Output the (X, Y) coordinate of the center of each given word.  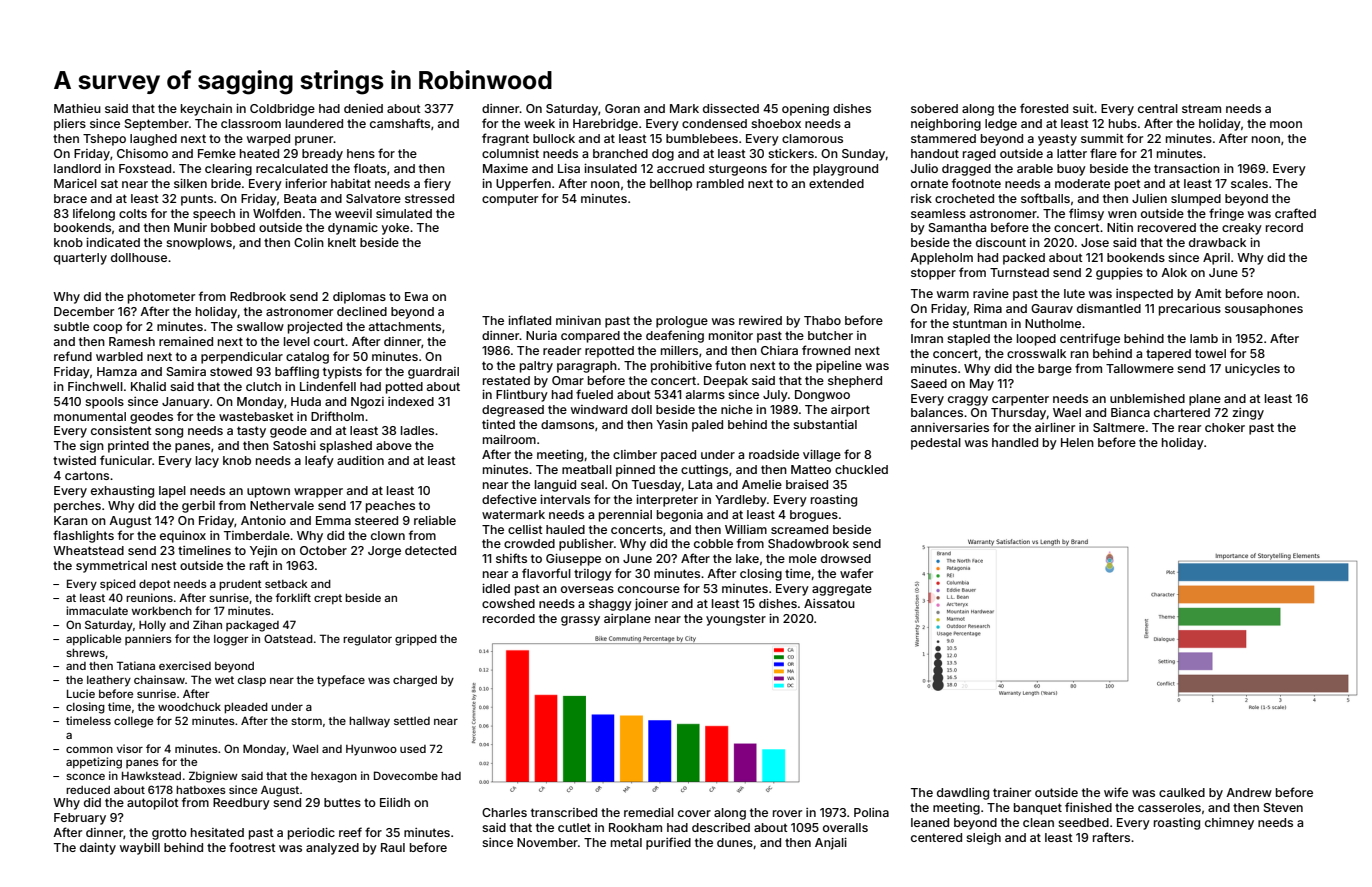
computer (510, 200)
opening (805, 110)
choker (1225, 427)
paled (707, 426)
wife (1116, 792)
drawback (1217, 242)
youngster (736, 620)
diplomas (359, 298)
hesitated (217, 832)
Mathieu (77, 108)
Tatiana (136, 665)
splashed (346, 447)
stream (1201, 108)
